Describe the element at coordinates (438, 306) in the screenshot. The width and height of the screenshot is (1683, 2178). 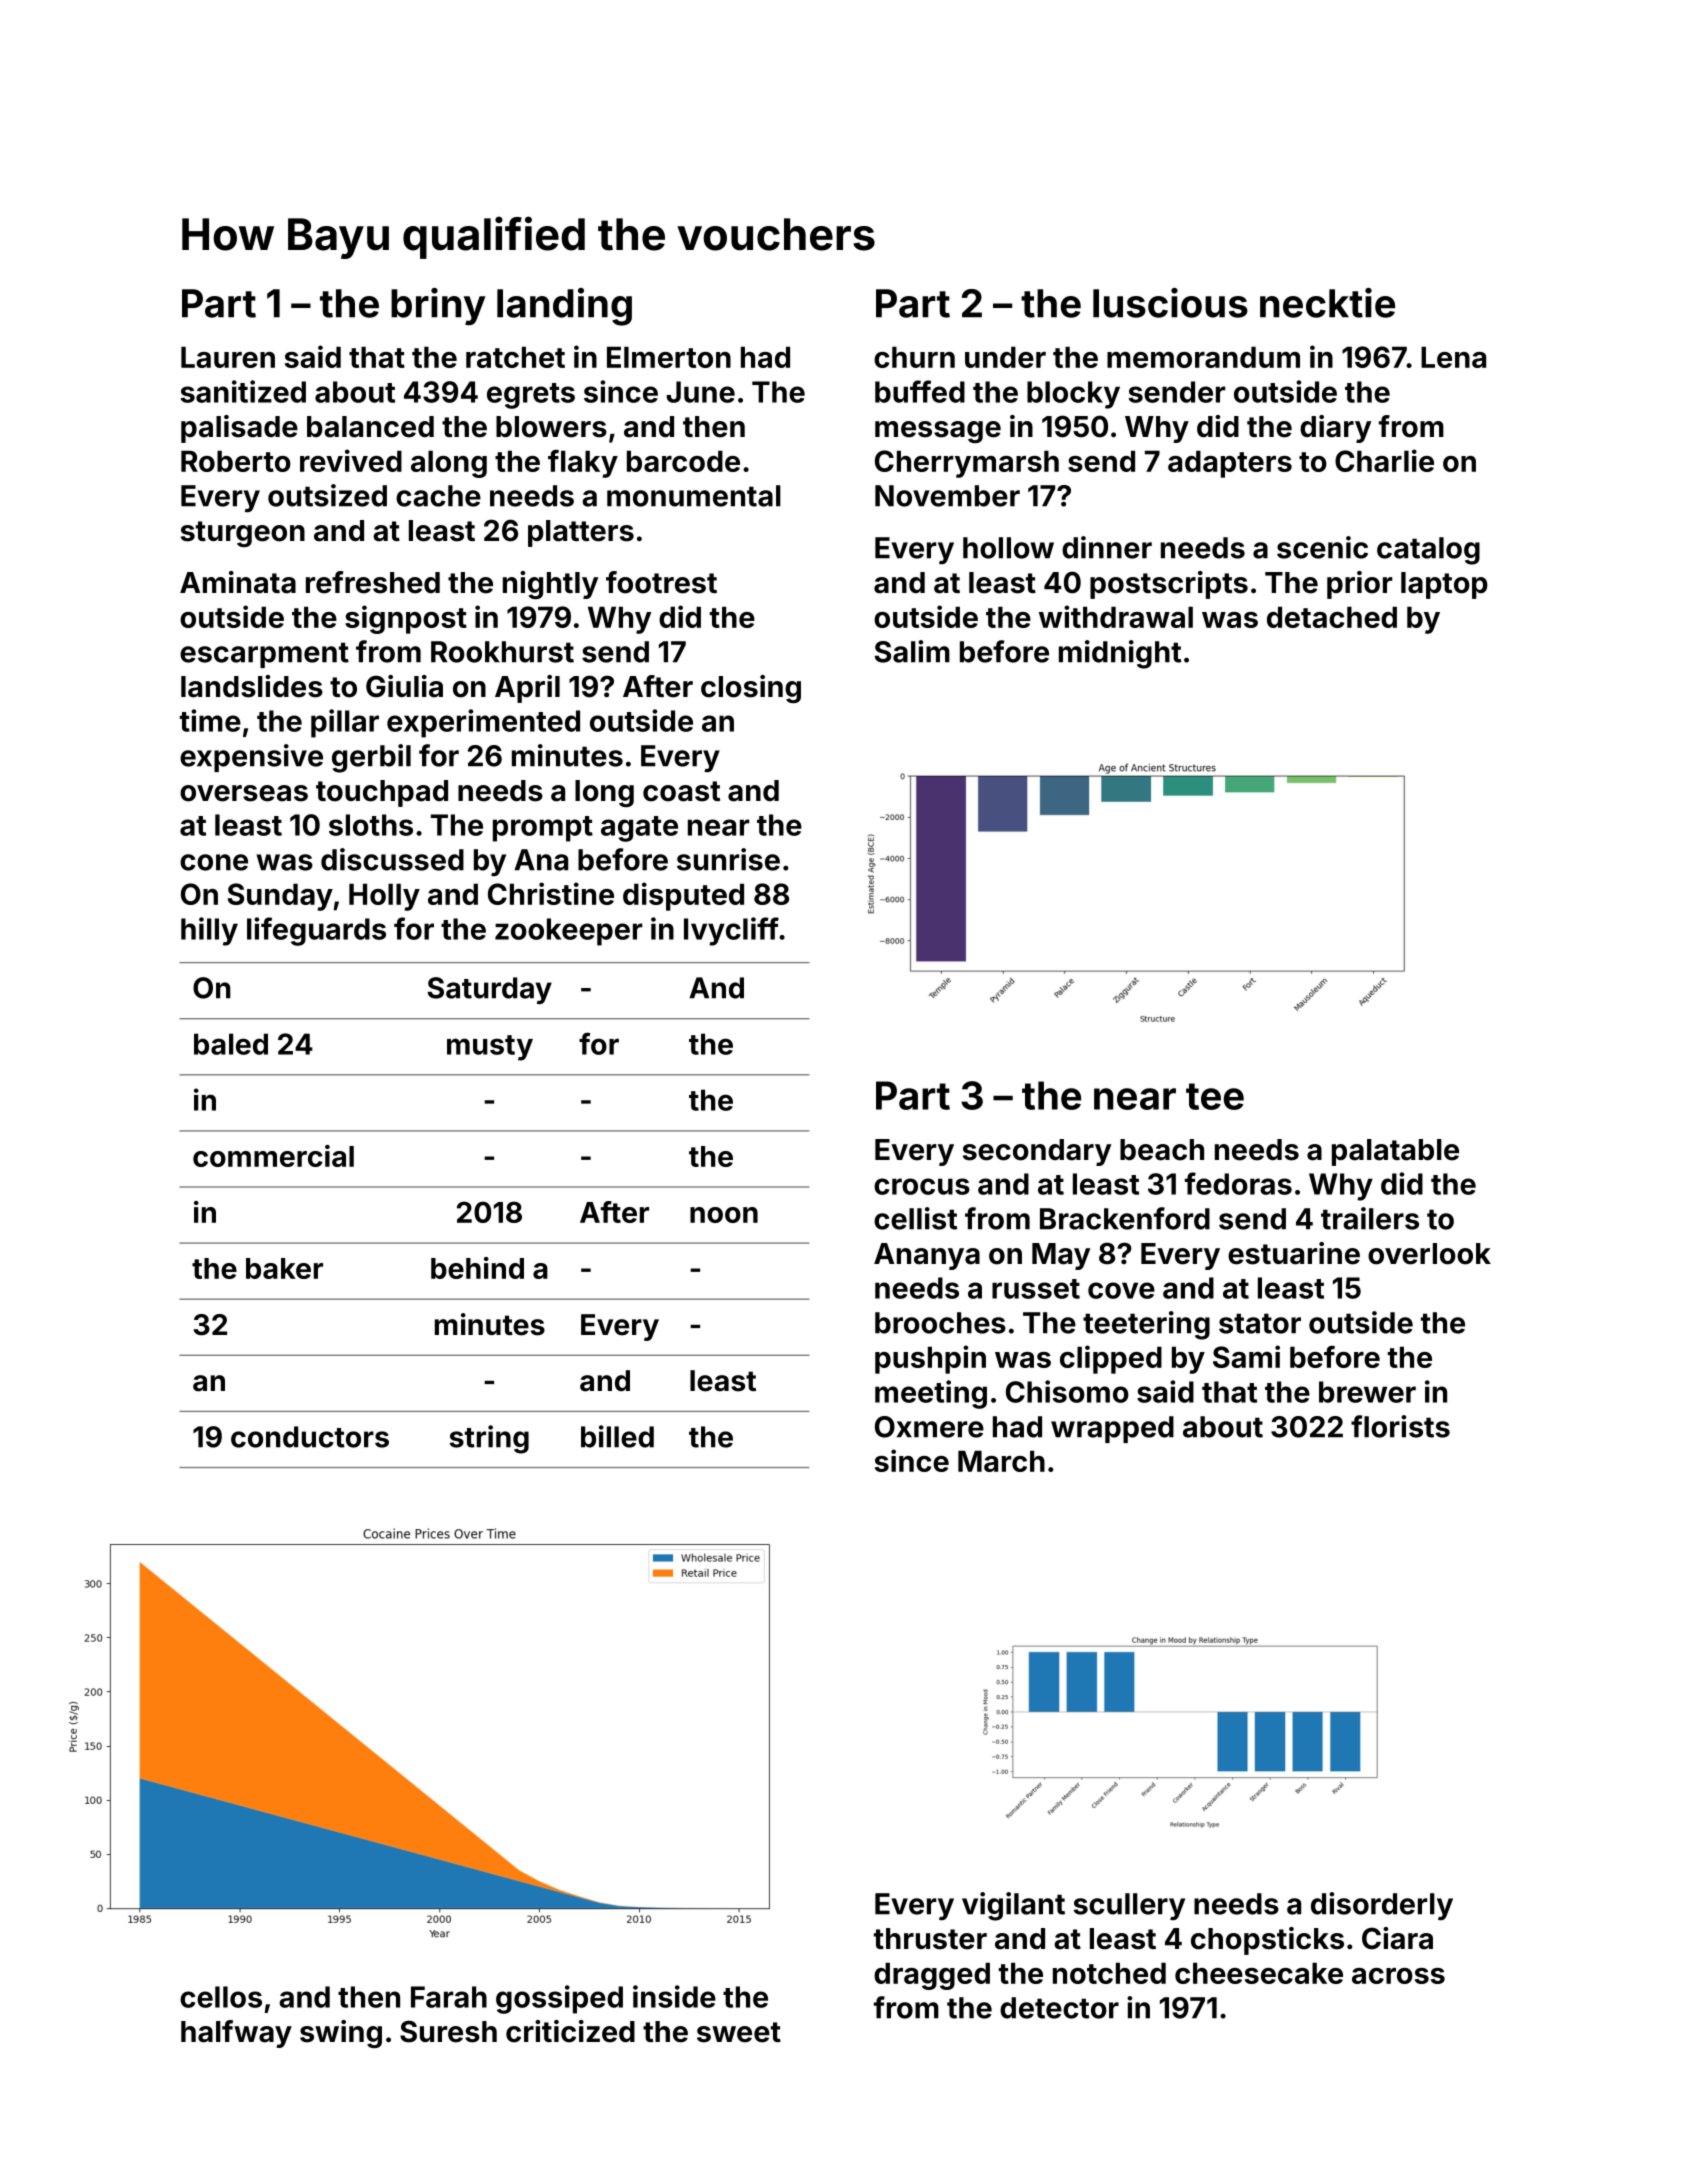
I see `briny` at that location.
